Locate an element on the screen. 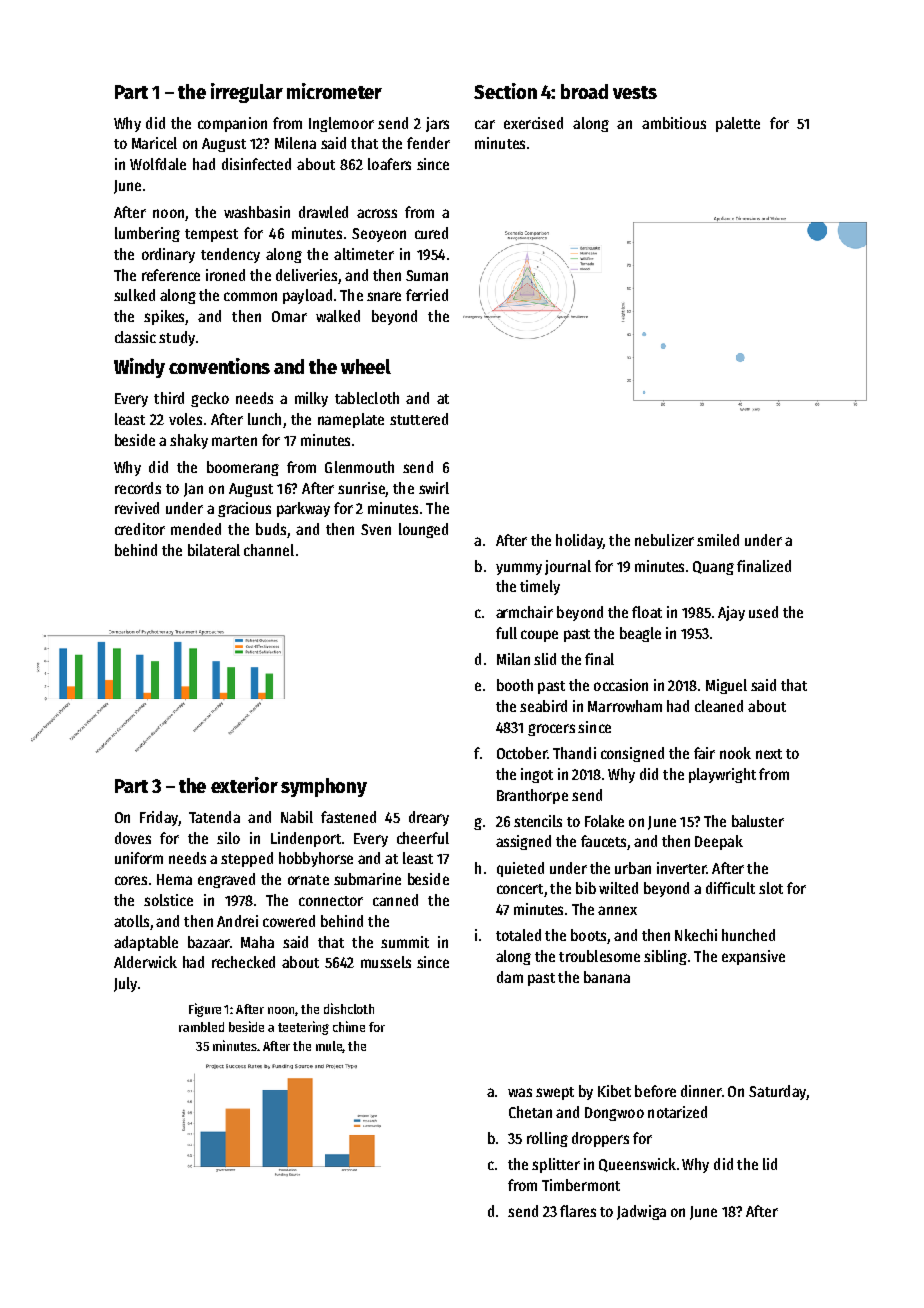 This screenshot has height=1308, width=924. cured is located at coordinates (431, 233).
